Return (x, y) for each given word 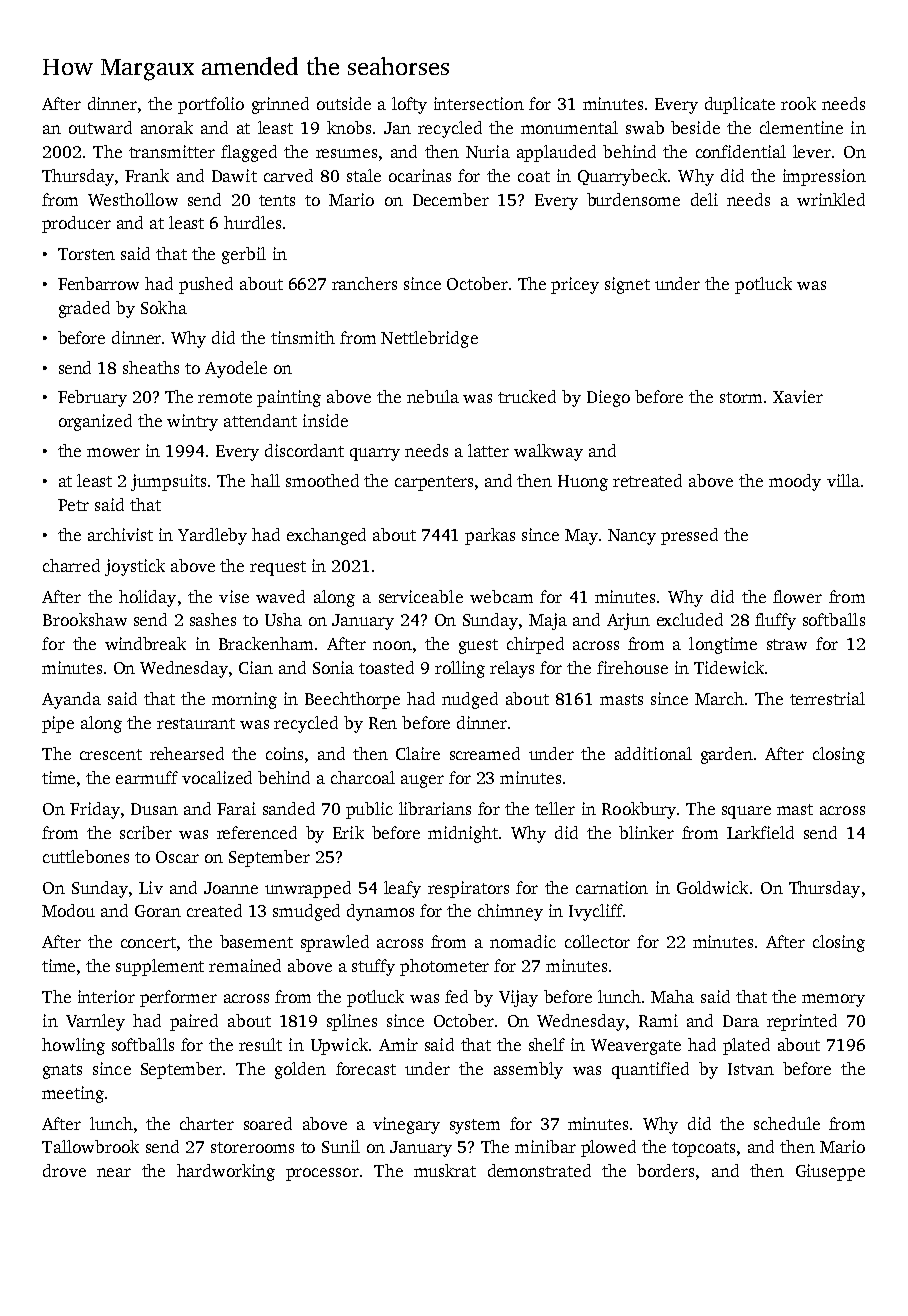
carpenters (434, 483)
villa (843, 480)
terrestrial (827, 698)
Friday (95, 810)
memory (833, 1000)
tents (277, 200)
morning (244, 700)
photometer (444, 967)
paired (194, 1022)
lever (812, 151)
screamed (485, 753)
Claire (418, 753)
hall (265, 480)
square (746, 812)
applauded (556, 153)
